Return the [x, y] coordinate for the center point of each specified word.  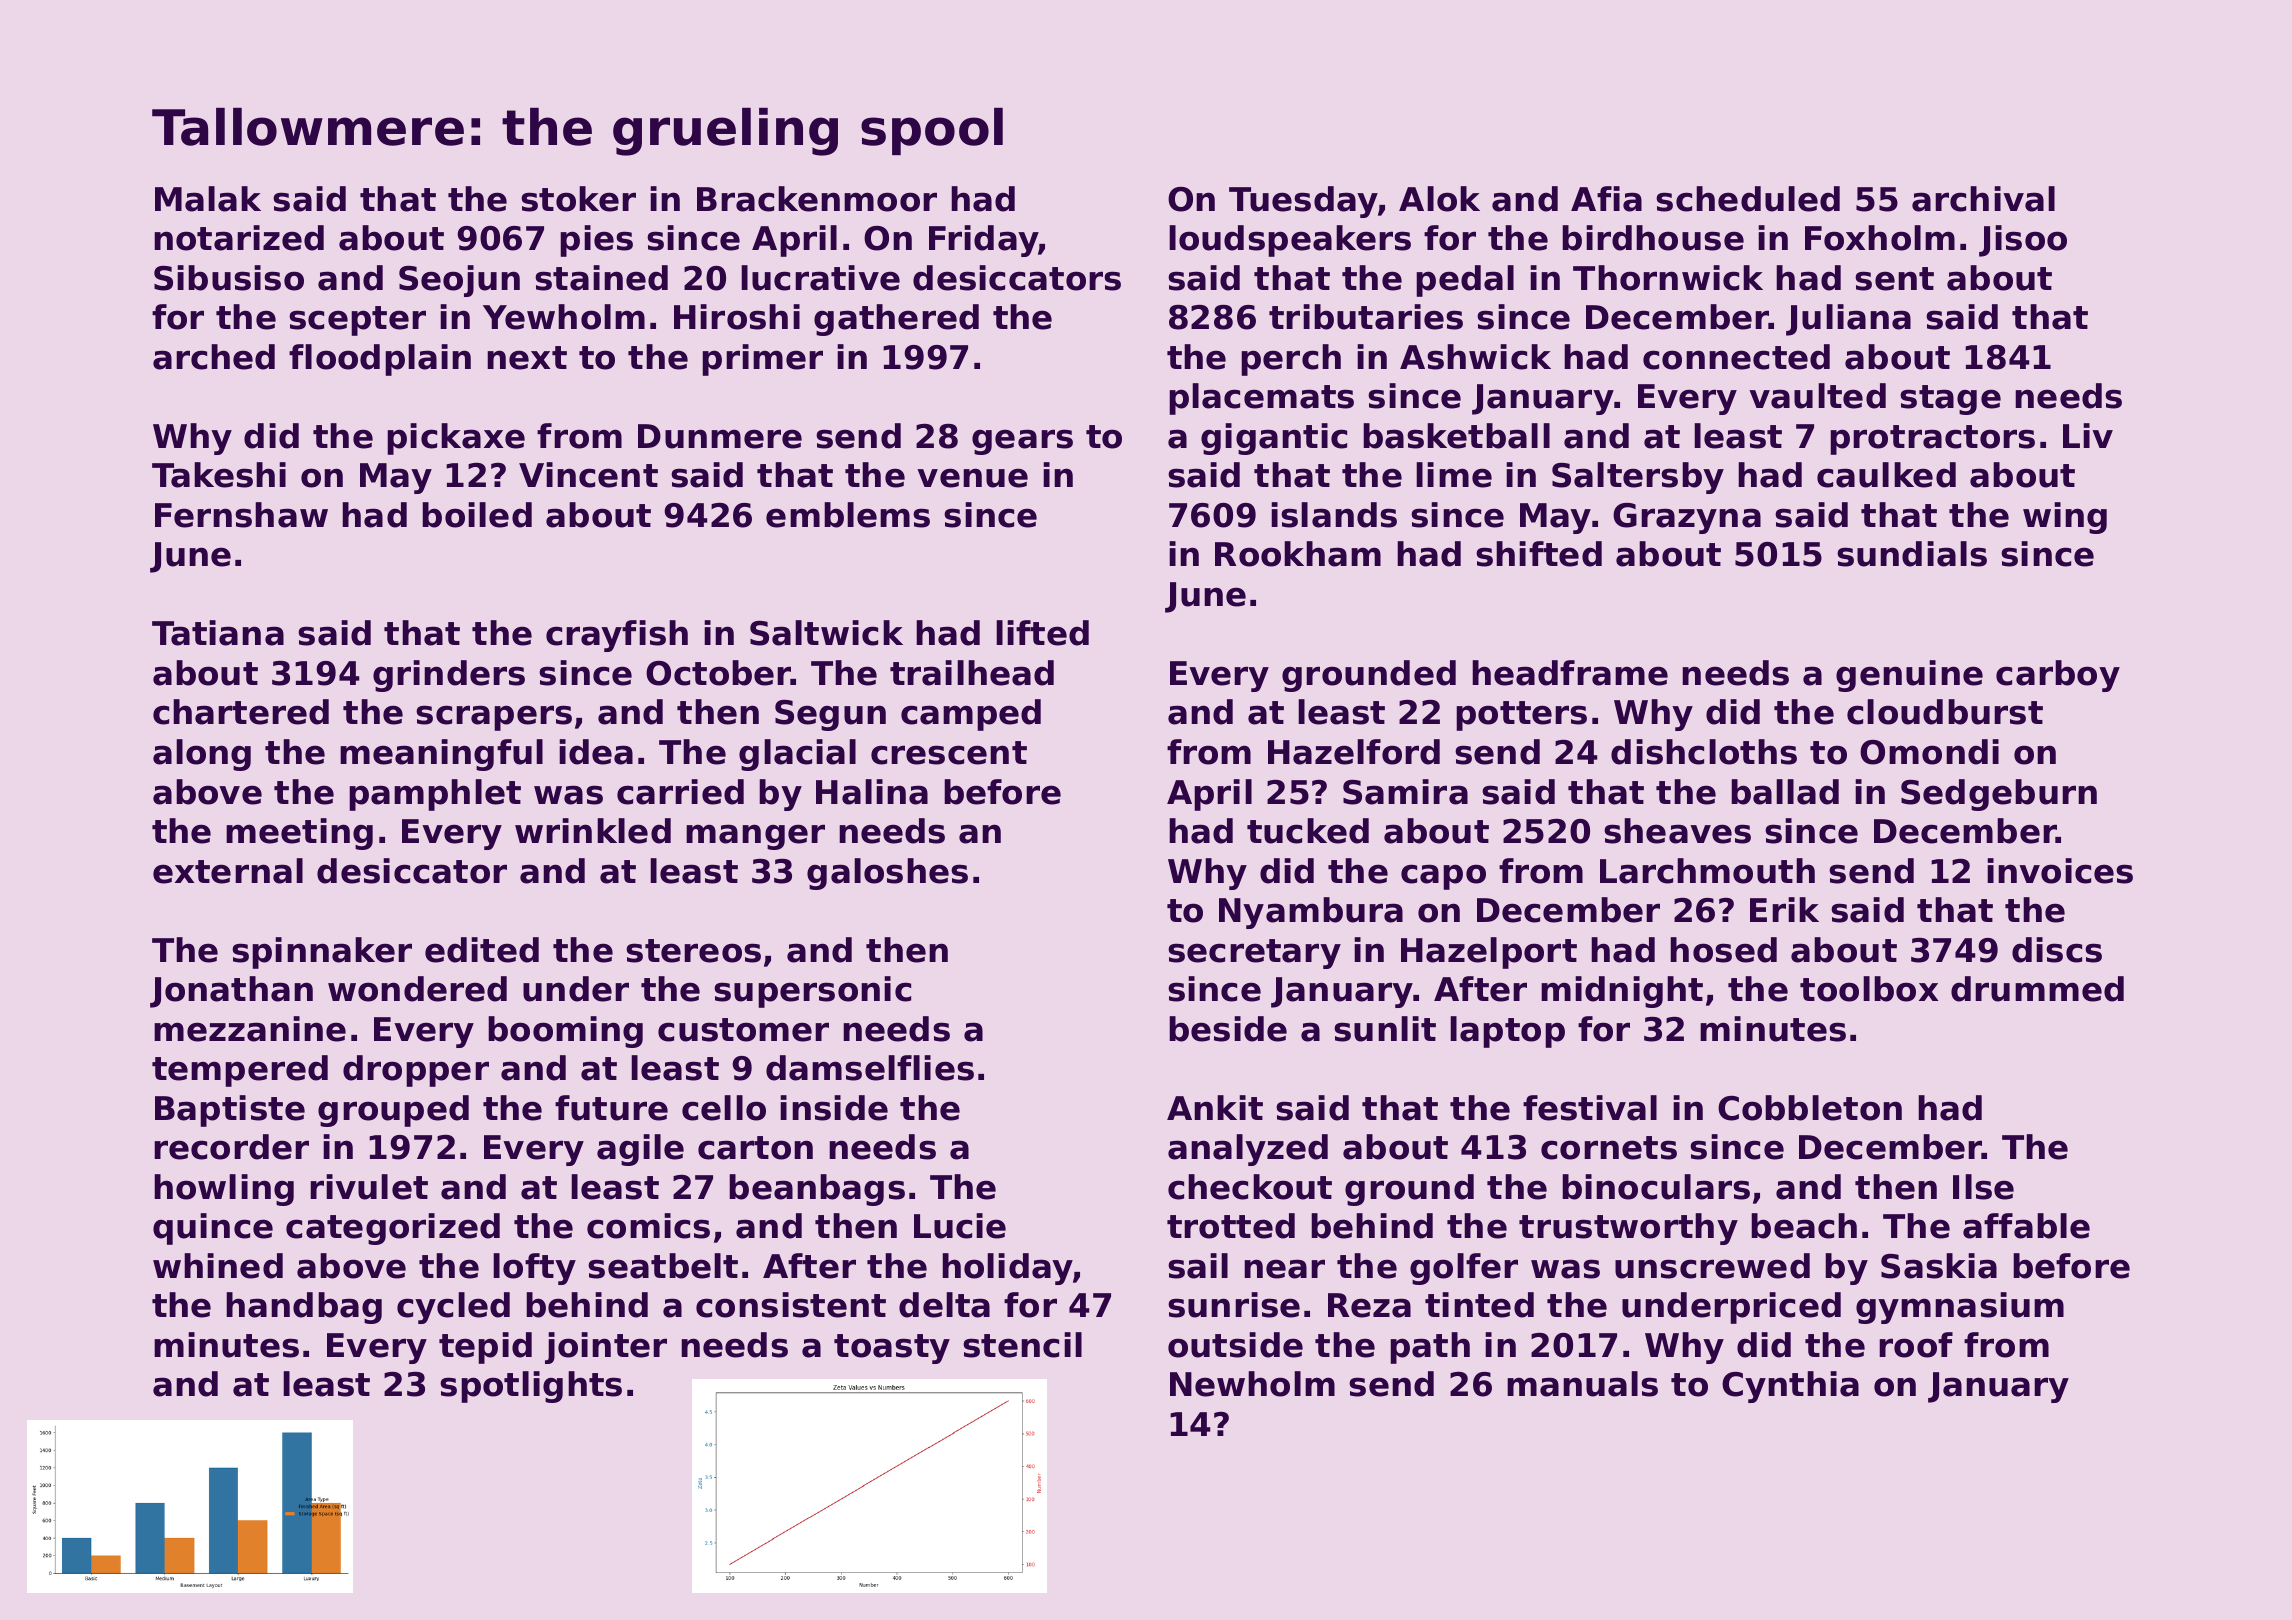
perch [1291, 360]
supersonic [812, 992]
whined [218, 1266]
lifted [1042, 633]
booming [565, 1032]
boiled [477, 515]
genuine [1909, 676]
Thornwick [1668, 278]
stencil [1022, 1345]
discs [2057, 950]
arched [214, 357]
